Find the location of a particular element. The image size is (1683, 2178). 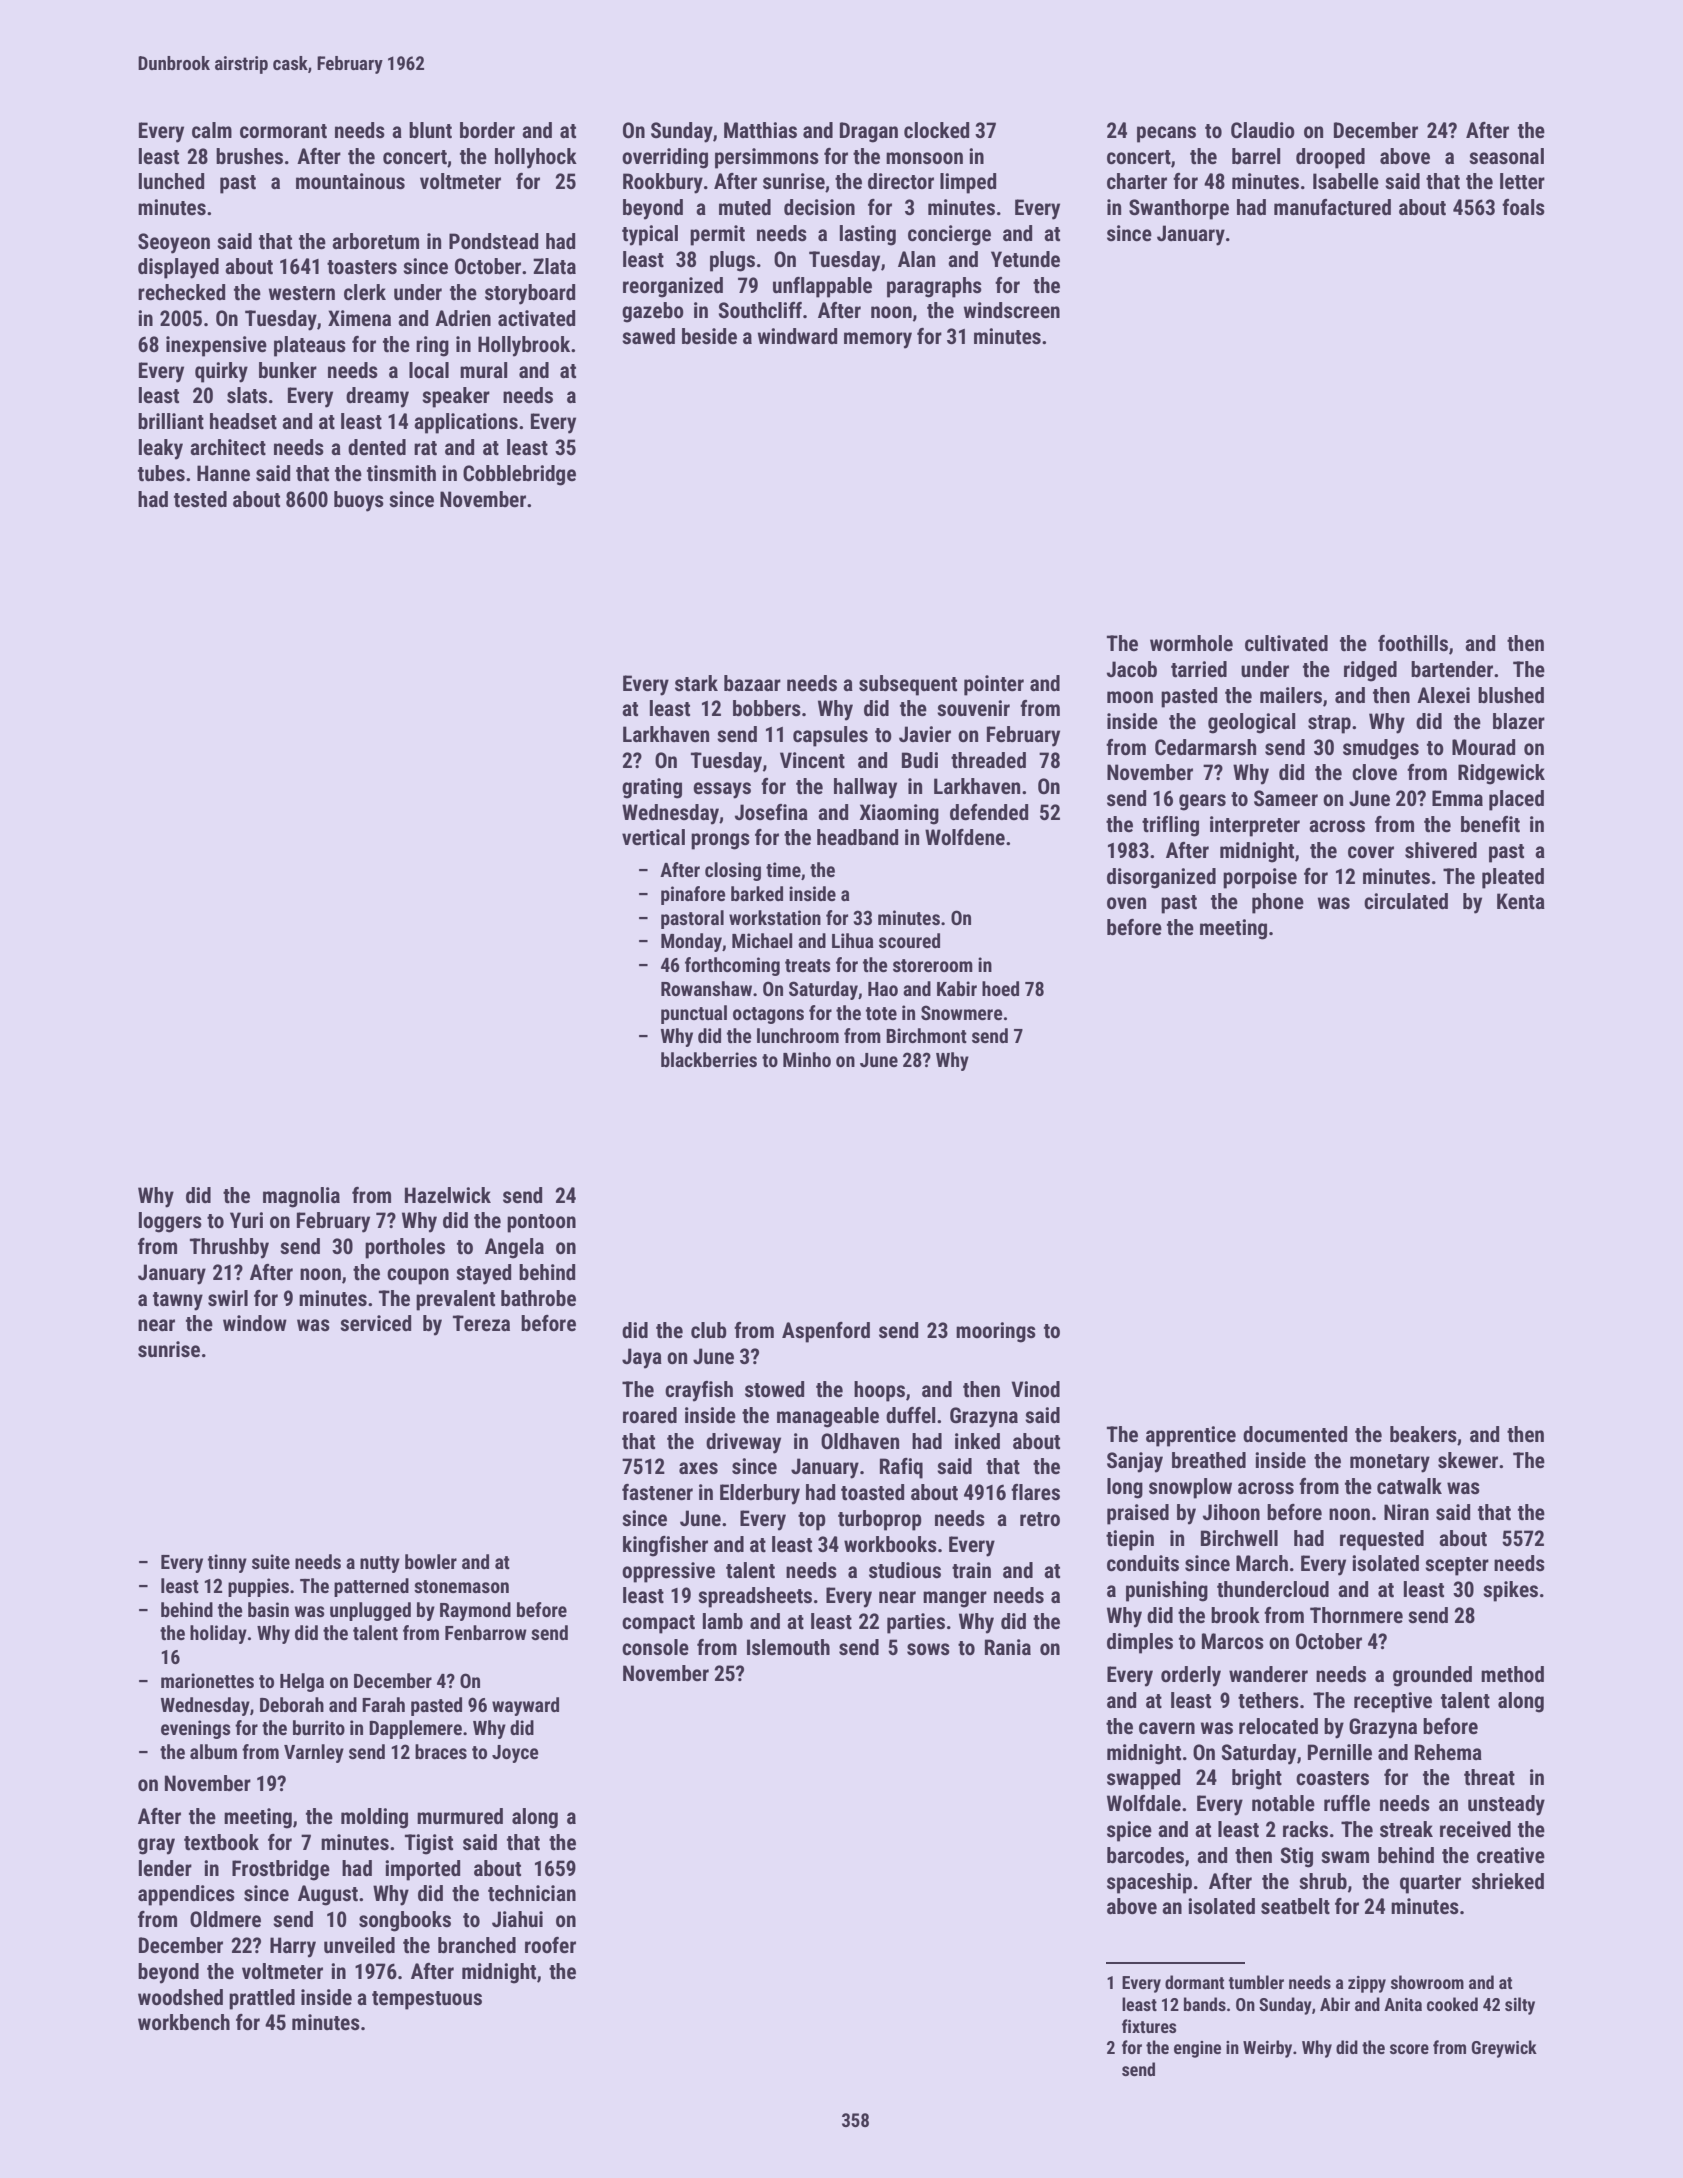

Joyce is located at coordinates (515, 1754).
